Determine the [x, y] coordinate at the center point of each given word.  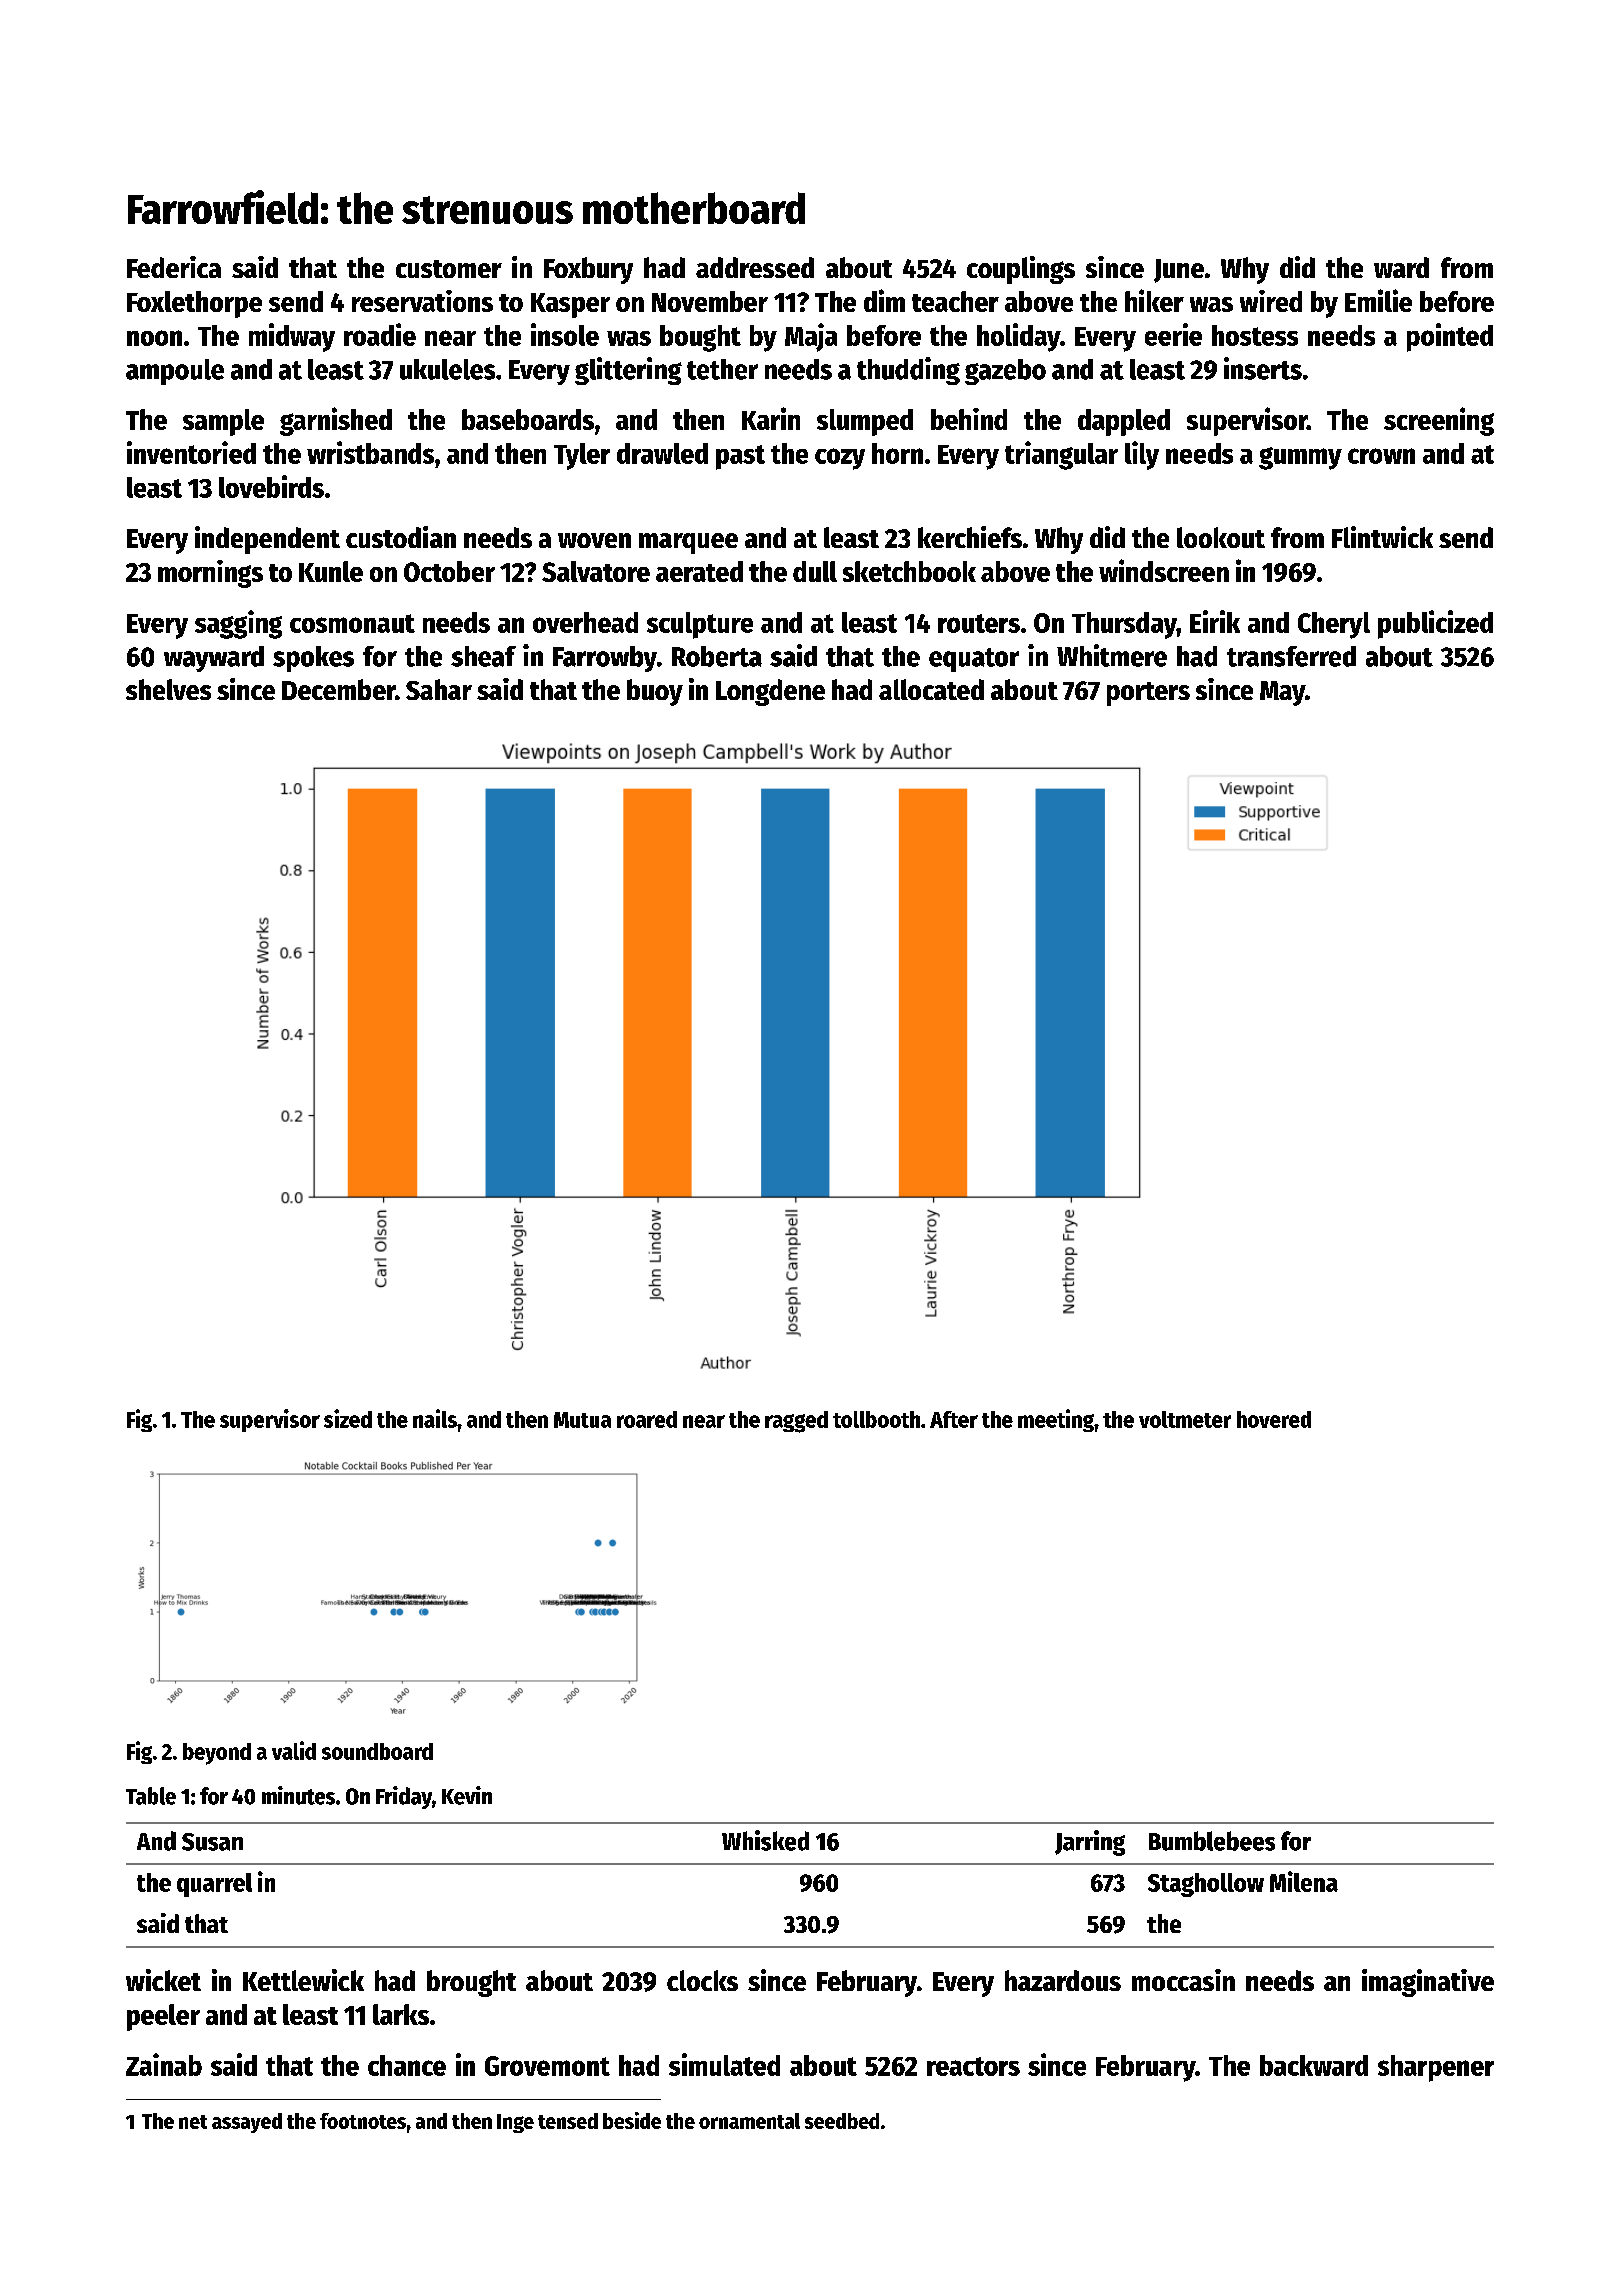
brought [471, 1983]
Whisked [765, 1840]
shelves [168, 689]
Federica [174, 267]
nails [435, 1418]
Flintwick [1382, 537]
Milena [1304, 1881]
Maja [811, 337]
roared [647, 1419]
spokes [313, 659]
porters [1148, 694]
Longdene [770, 692]
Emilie [1378, 300]
